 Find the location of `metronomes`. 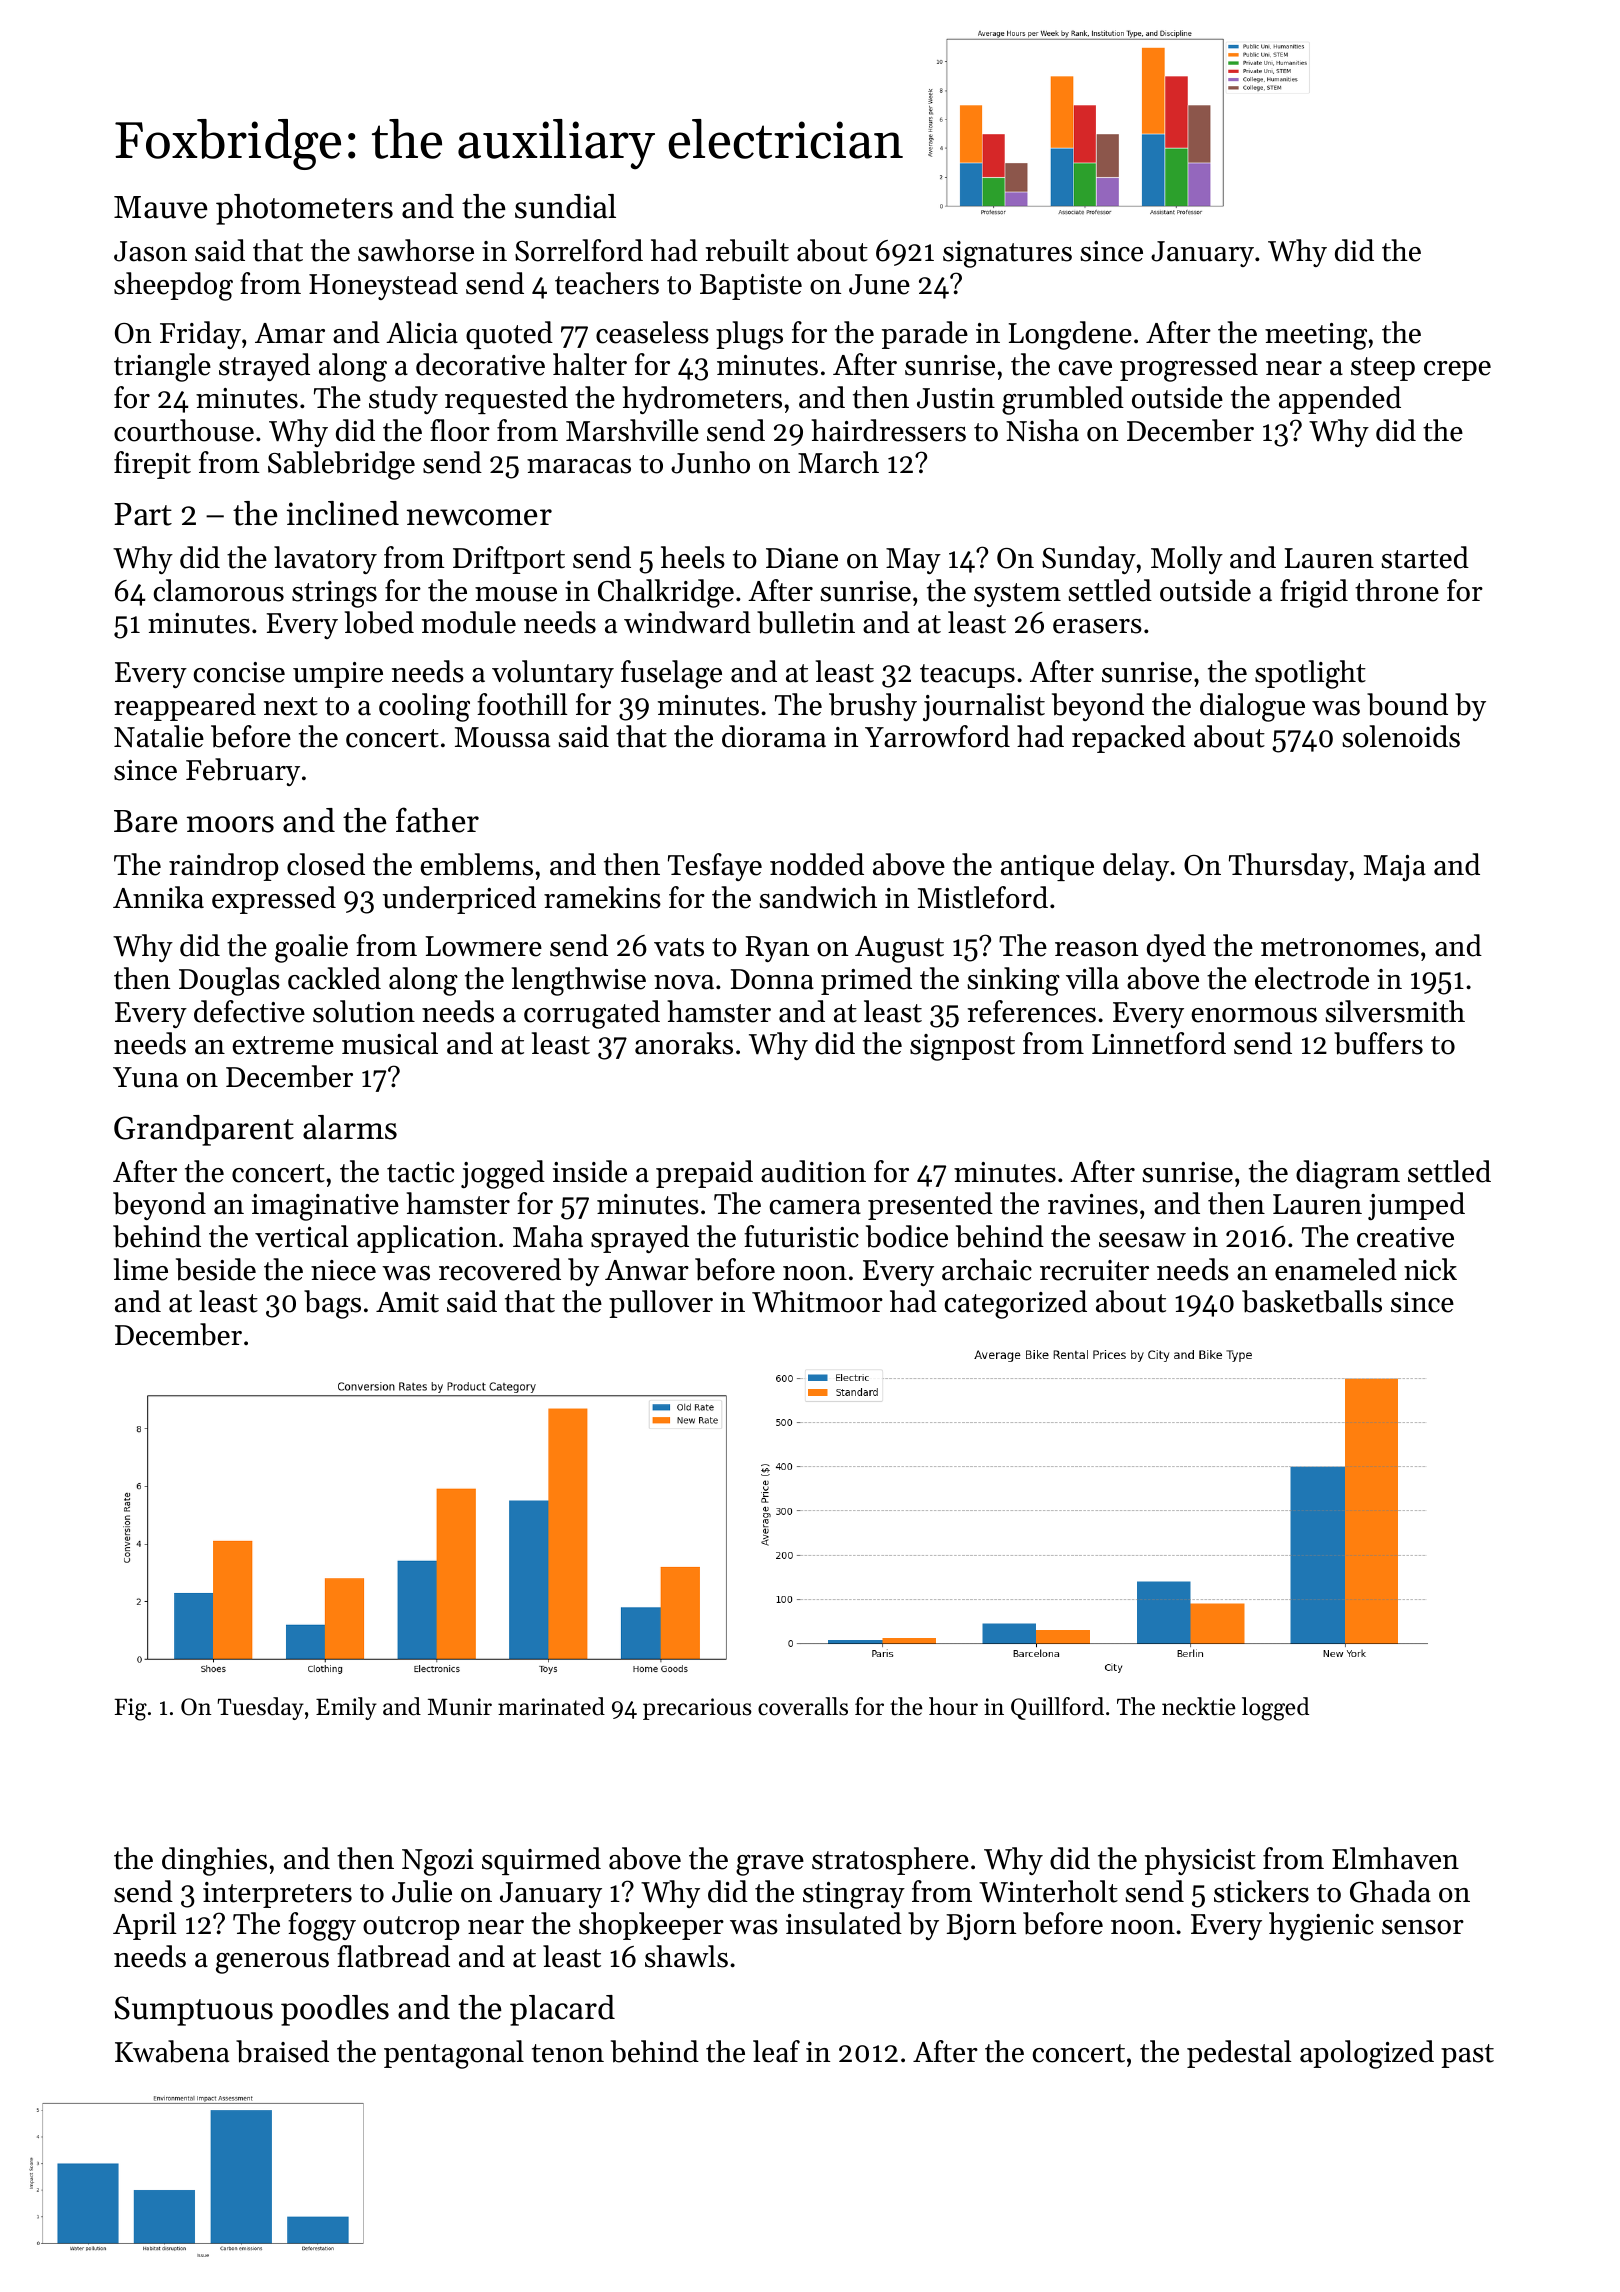

metronomes is located at coordinates (1340, 947).
